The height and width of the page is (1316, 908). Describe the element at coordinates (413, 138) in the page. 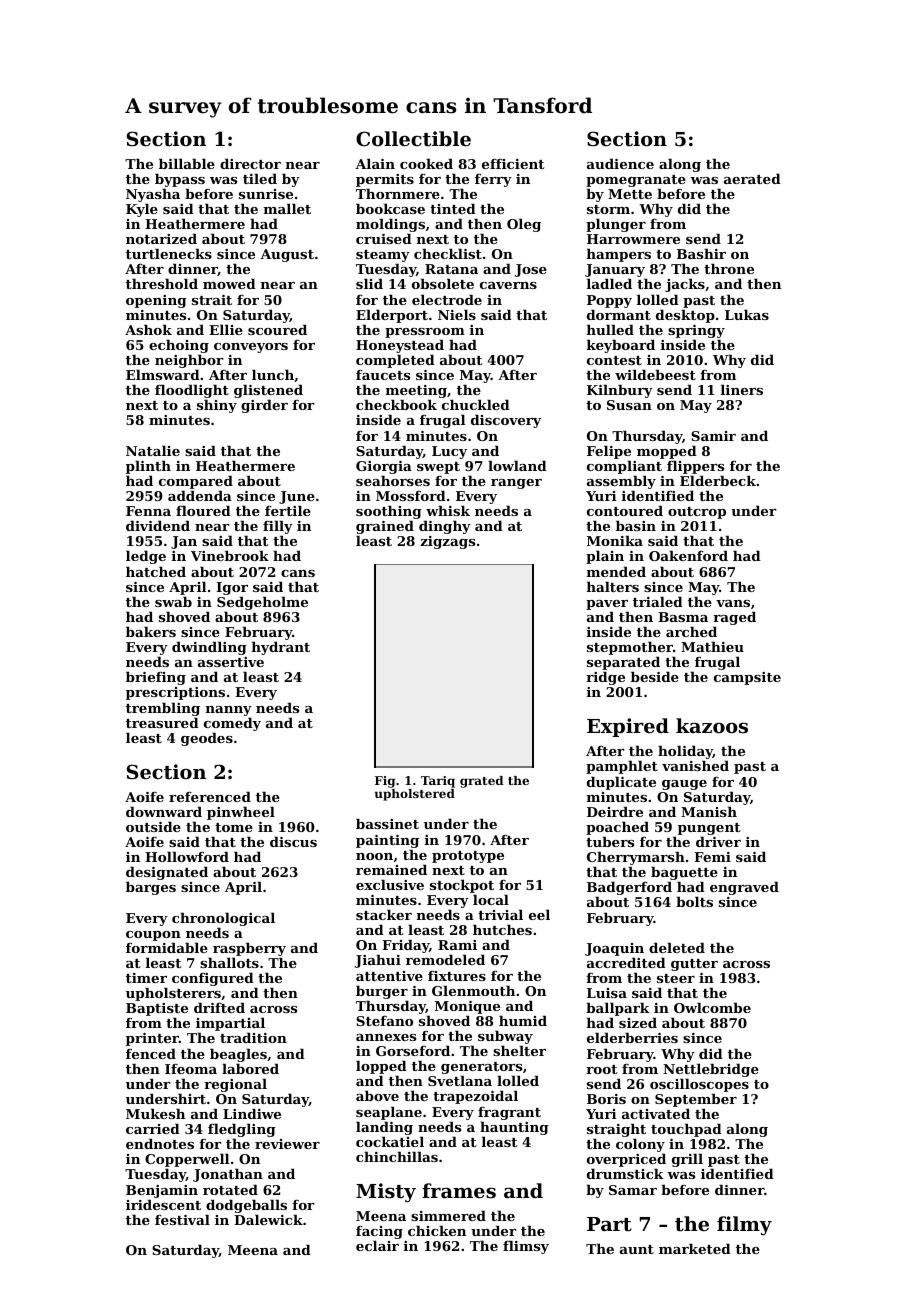

I see `Collectible` at that location.
